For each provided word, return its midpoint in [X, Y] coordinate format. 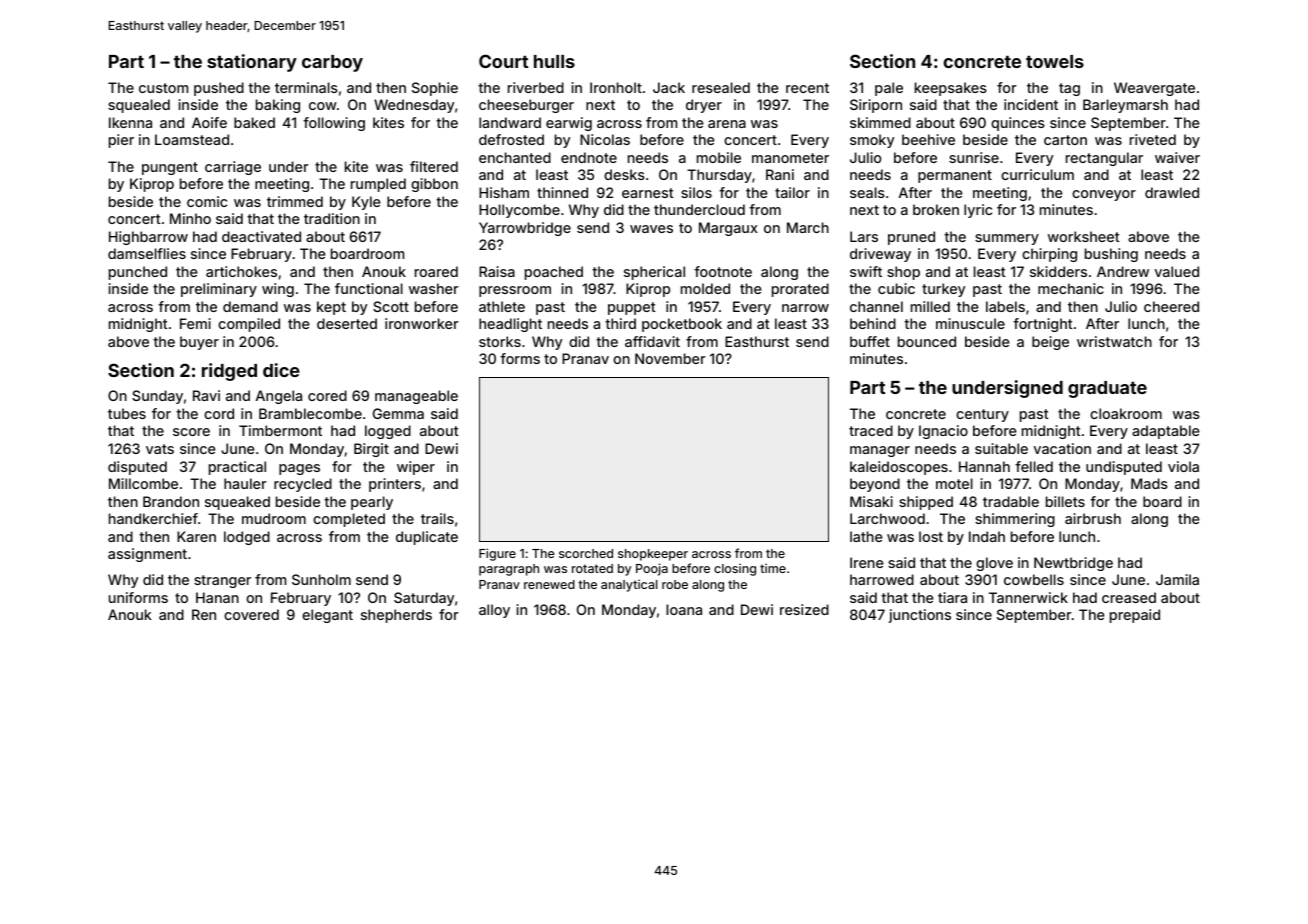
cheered [1171, 306]
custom [163, 88]
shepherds [396, 616]
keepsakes [951, 89]
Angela [279, 397]
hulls [554, 61]
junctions [920, 616]
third [620, 323]
